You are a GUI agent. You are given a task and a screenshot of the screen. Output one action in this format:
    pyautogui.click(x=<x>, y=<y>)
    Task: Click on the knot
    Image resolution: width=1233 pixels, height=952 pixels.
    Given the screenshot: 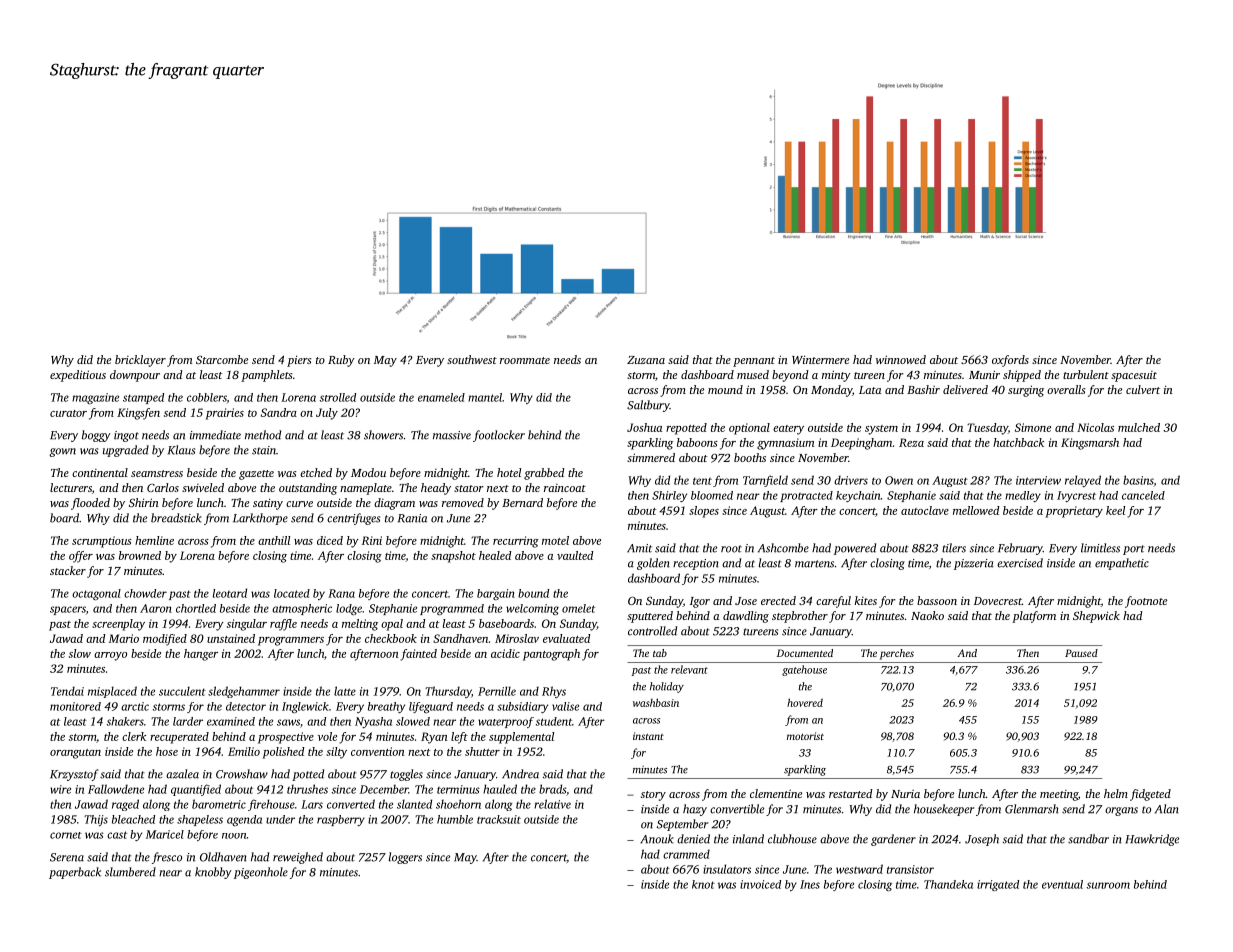 What is the action you would take?
    pyautogui.click(x=703, y=884)
